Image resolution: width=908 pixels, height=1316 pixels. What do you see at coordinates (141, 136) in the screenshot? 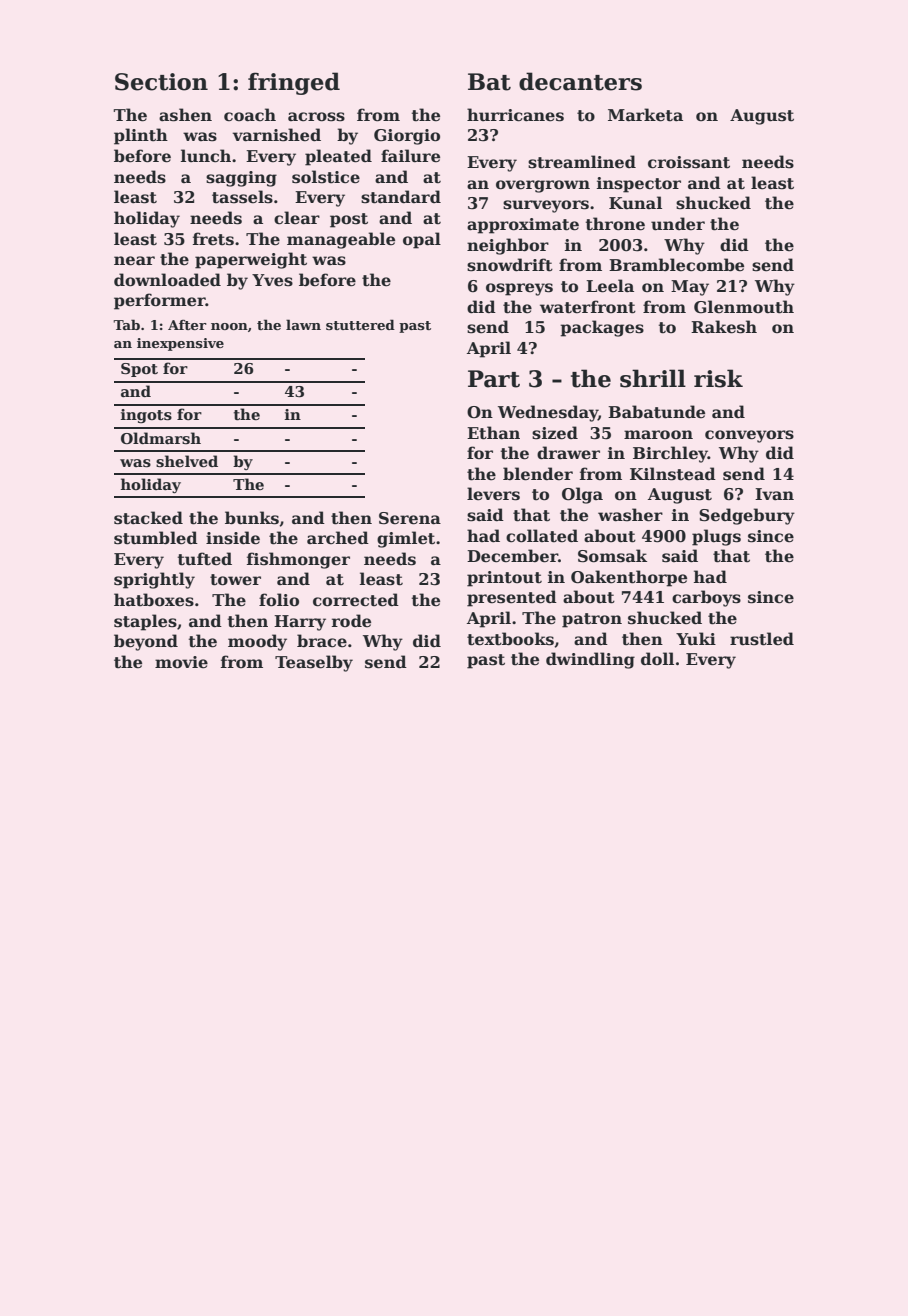
I see `plinth` at bounding box center [141, 136].
